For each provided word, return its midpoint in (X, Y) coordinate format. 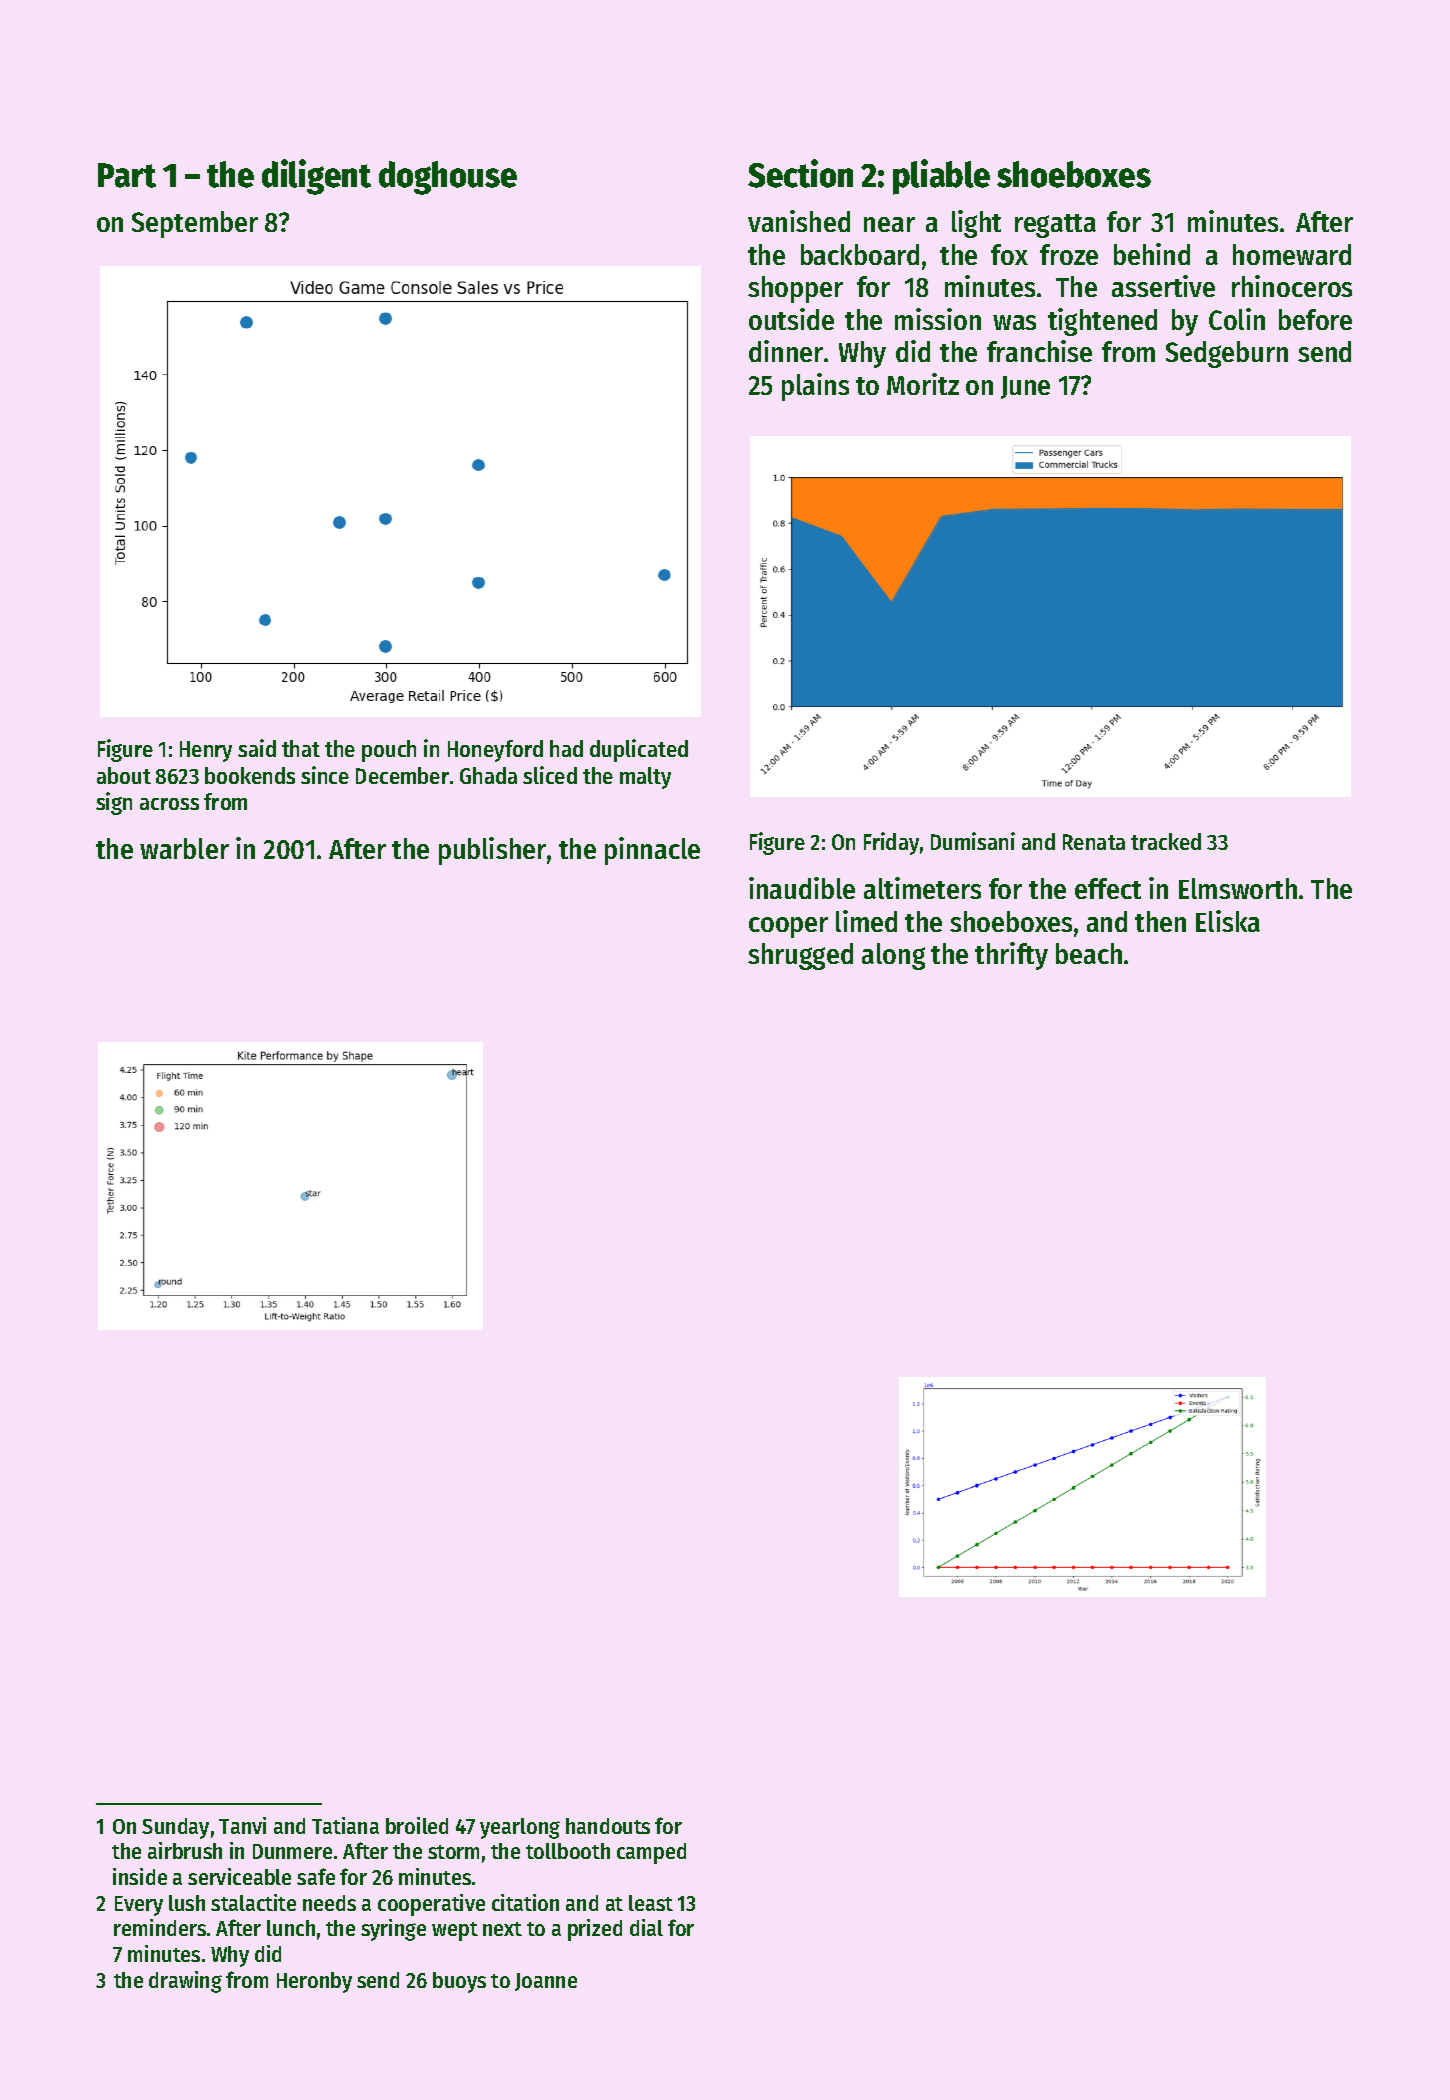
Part (127, 175)
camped (651, 1853)
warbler (184, 848)
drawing (185, 1982)
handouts (608, 1826)
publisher (492, 851)
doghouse (448, 178)
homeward (1292, 254)
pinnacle (652, 851)
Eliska (1228, 921)
